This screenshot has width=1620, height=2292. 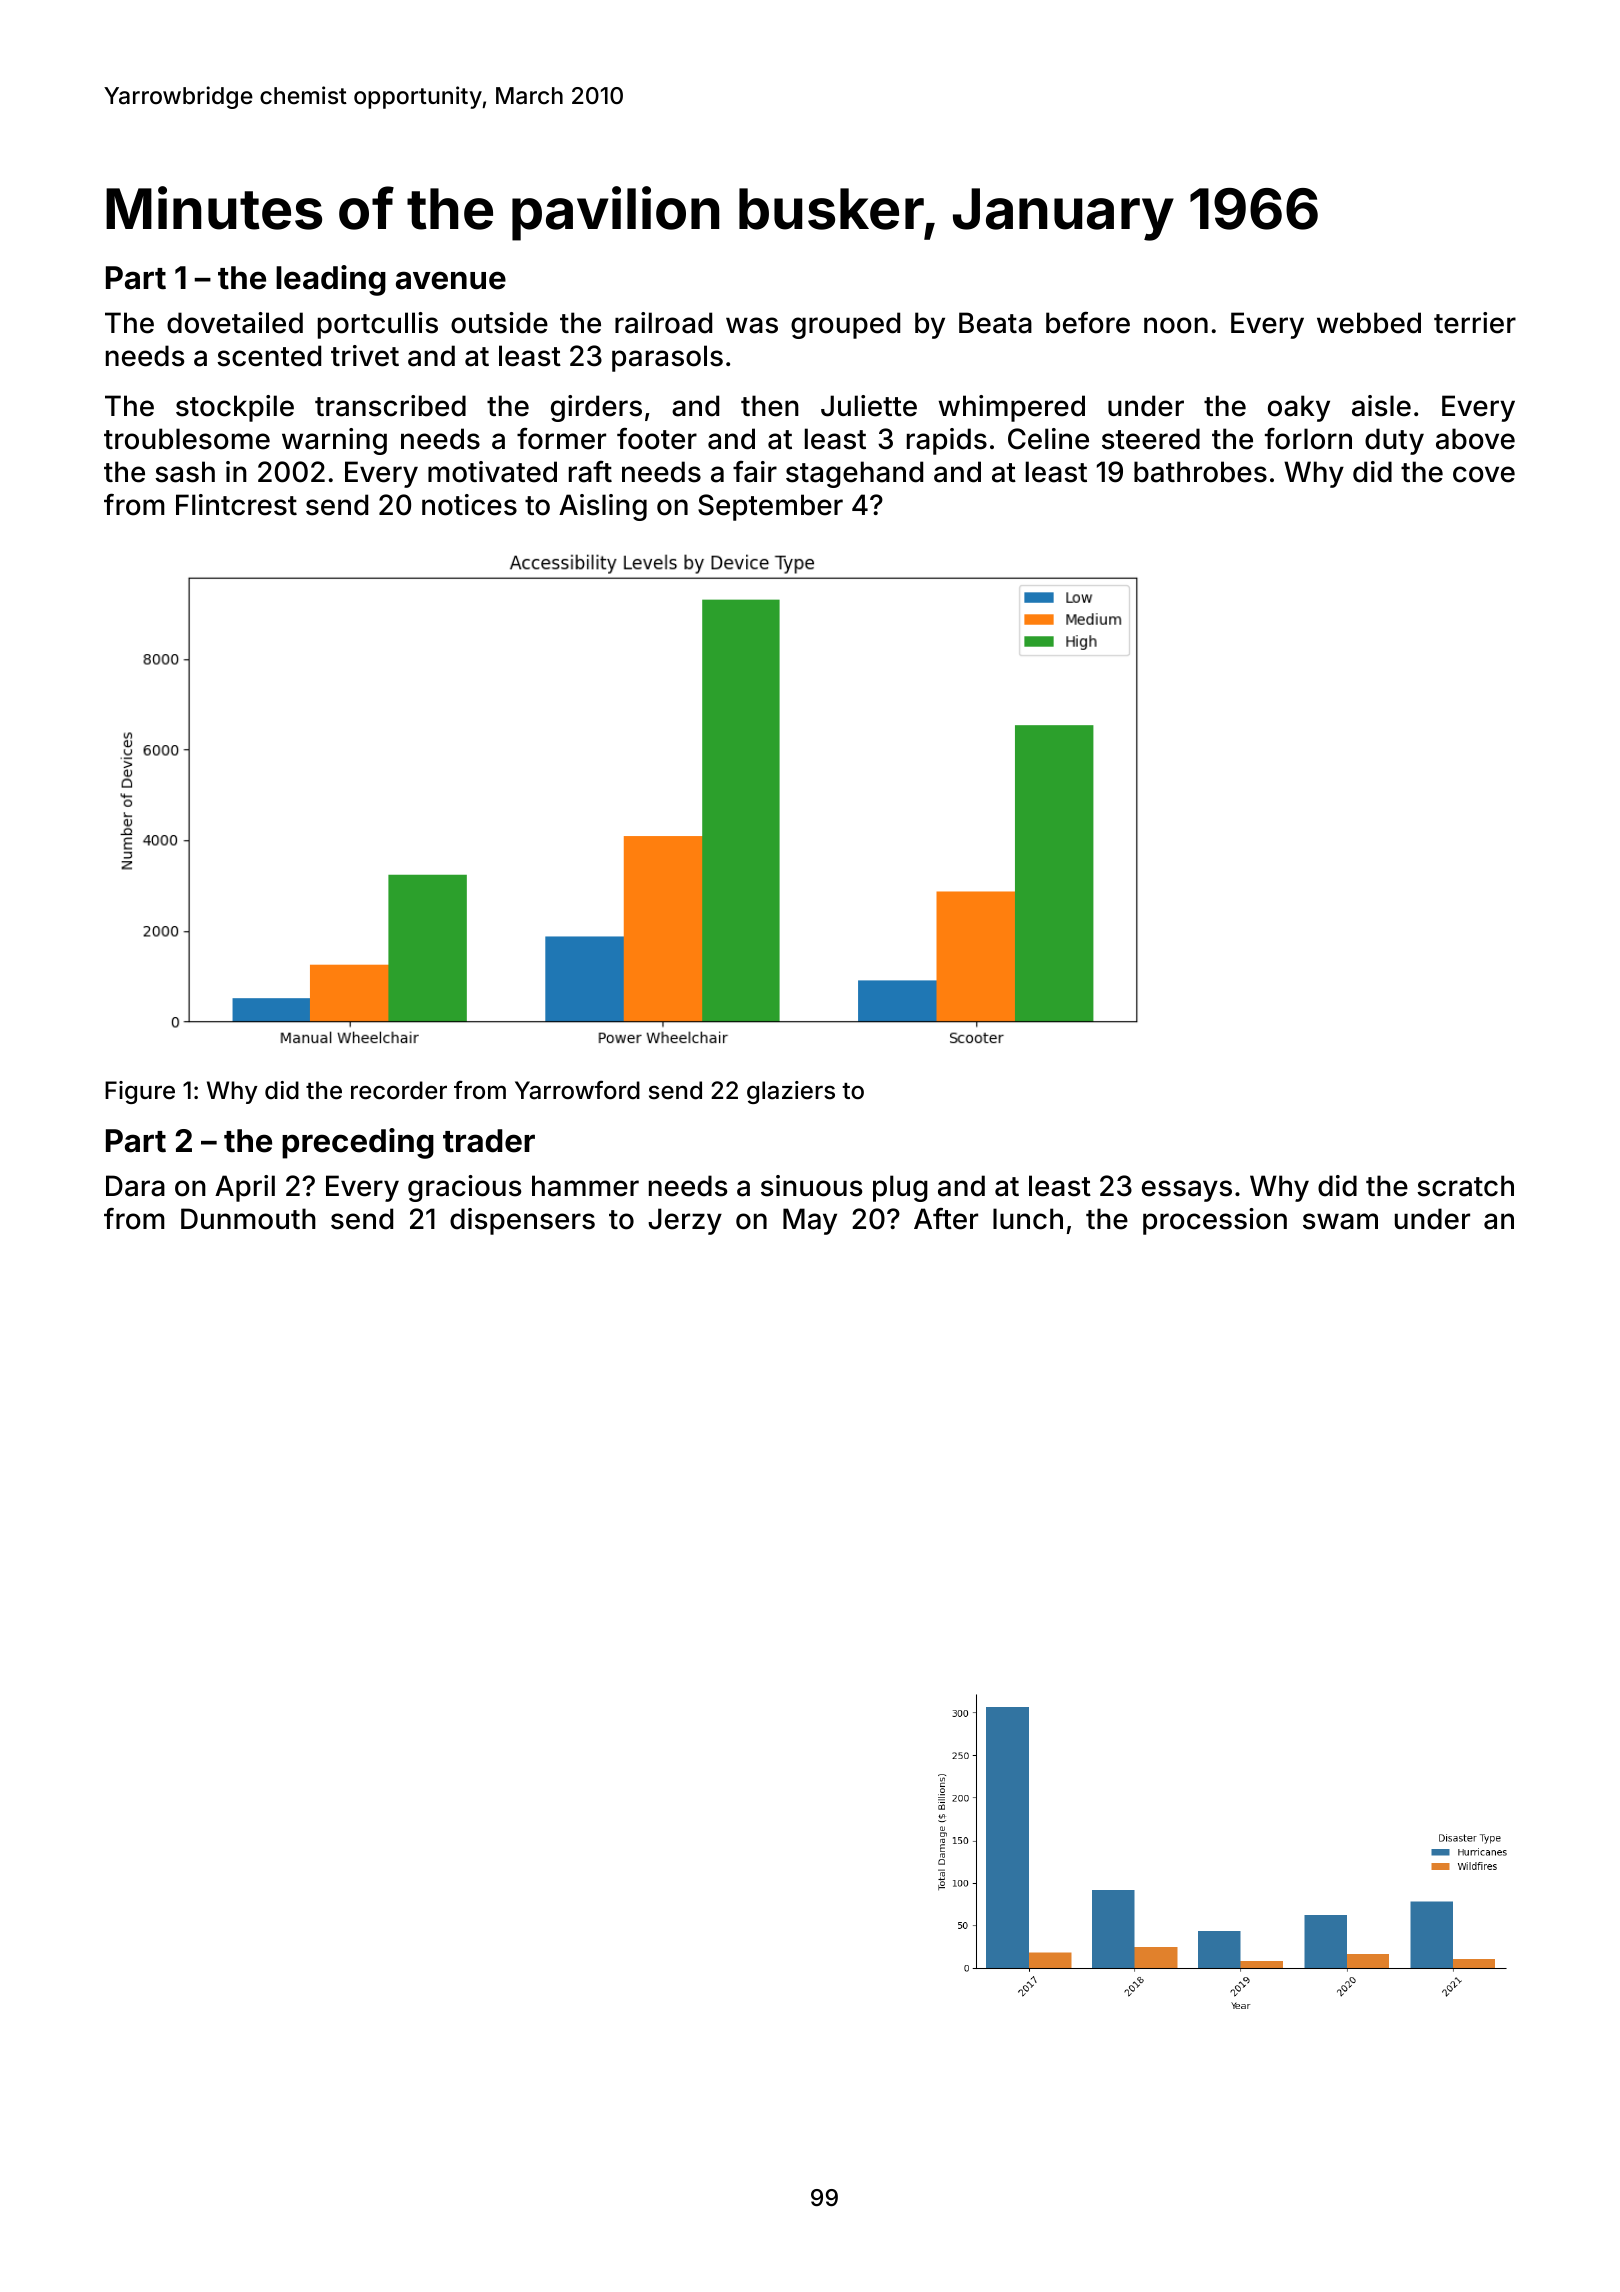 What do you see at coordinates (791, 1092) in the screenshot?
I see `glaziers` at bounding box center [791, 1092].
